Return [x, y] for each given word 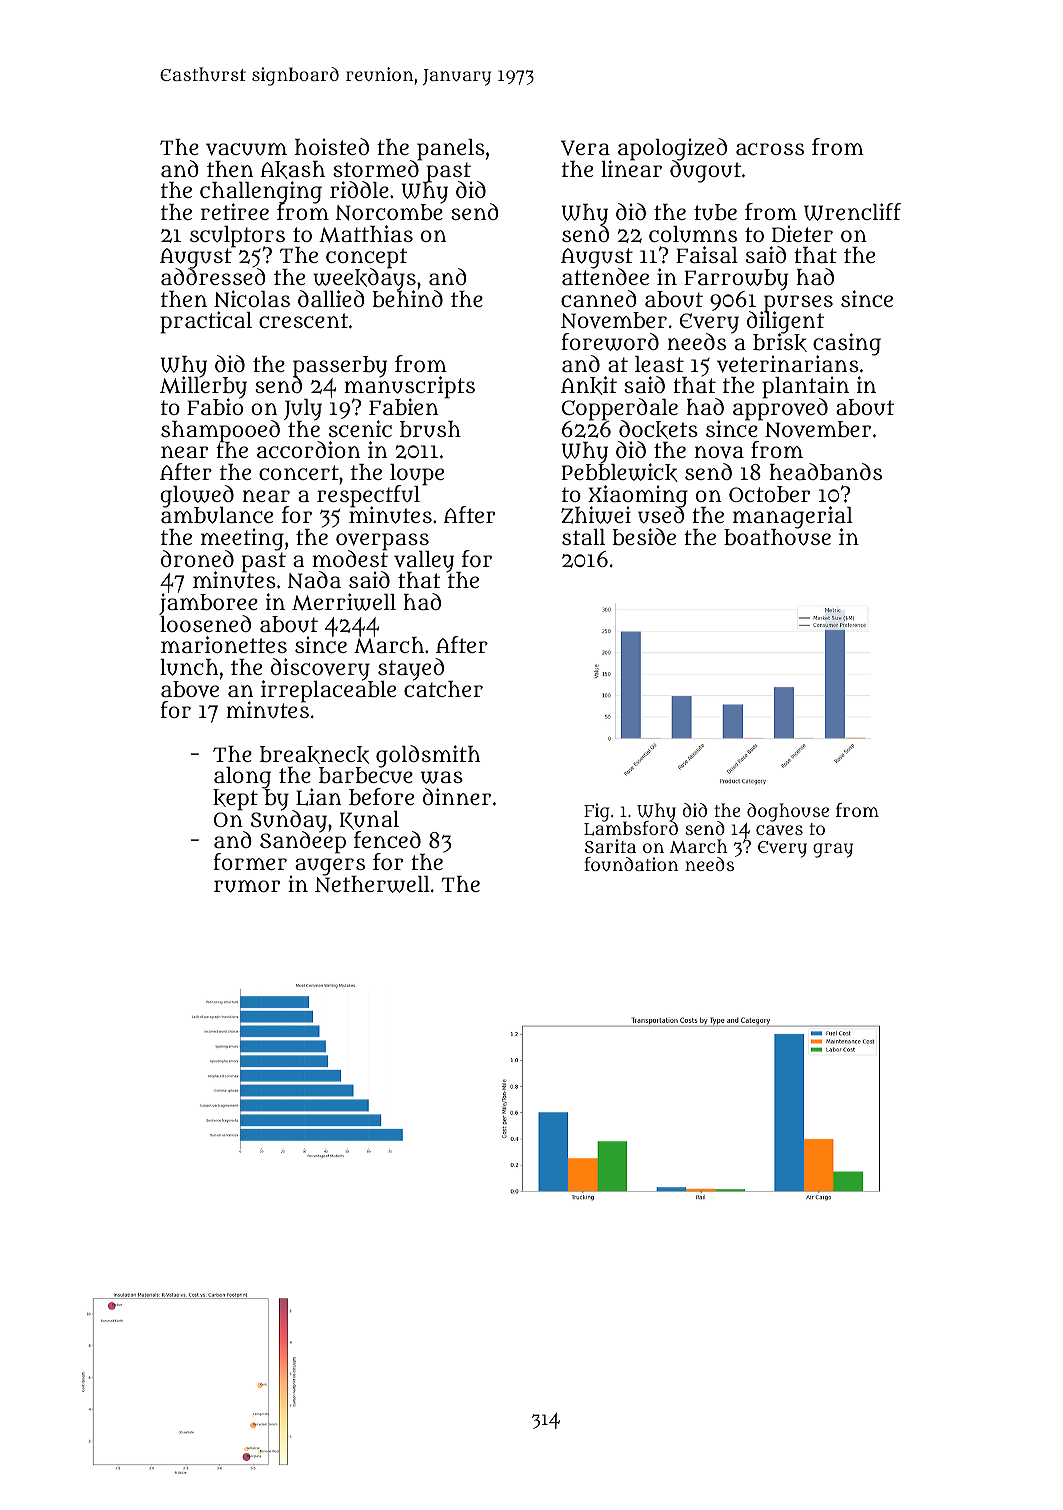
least [659, 364]
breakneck [314, 755]
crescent [303, 320]
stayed [411, 669]
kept [235, 800]
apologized [672, 149]
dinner [457, 796]
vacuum [246, 149]
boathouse [777, 537]
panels [451, 149]
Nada [314, 580]
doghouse [788, 812]
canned [599, 298]
